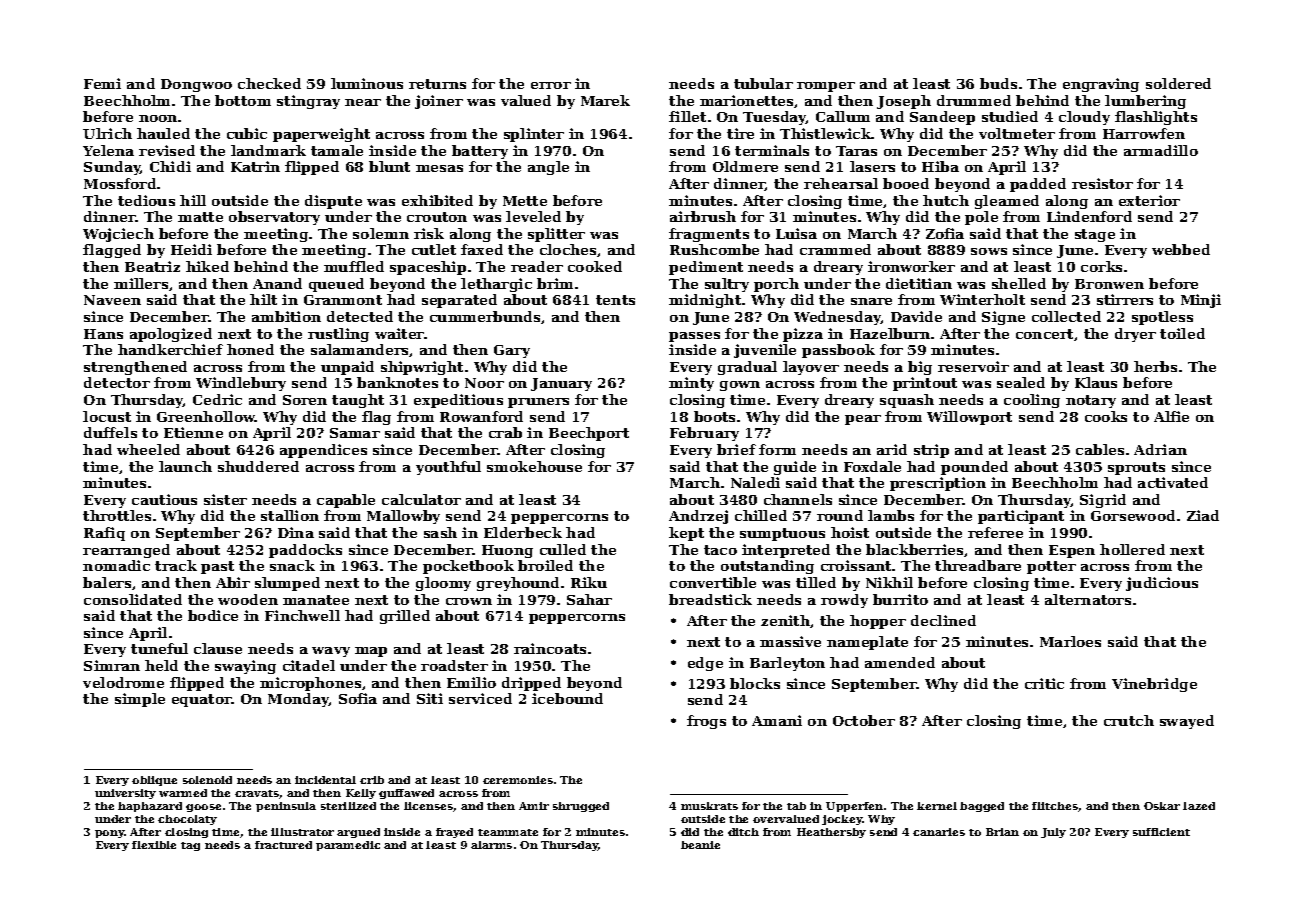  Describe the element at coordinates (247, 133) in the page. I see `cubic` at that location.
